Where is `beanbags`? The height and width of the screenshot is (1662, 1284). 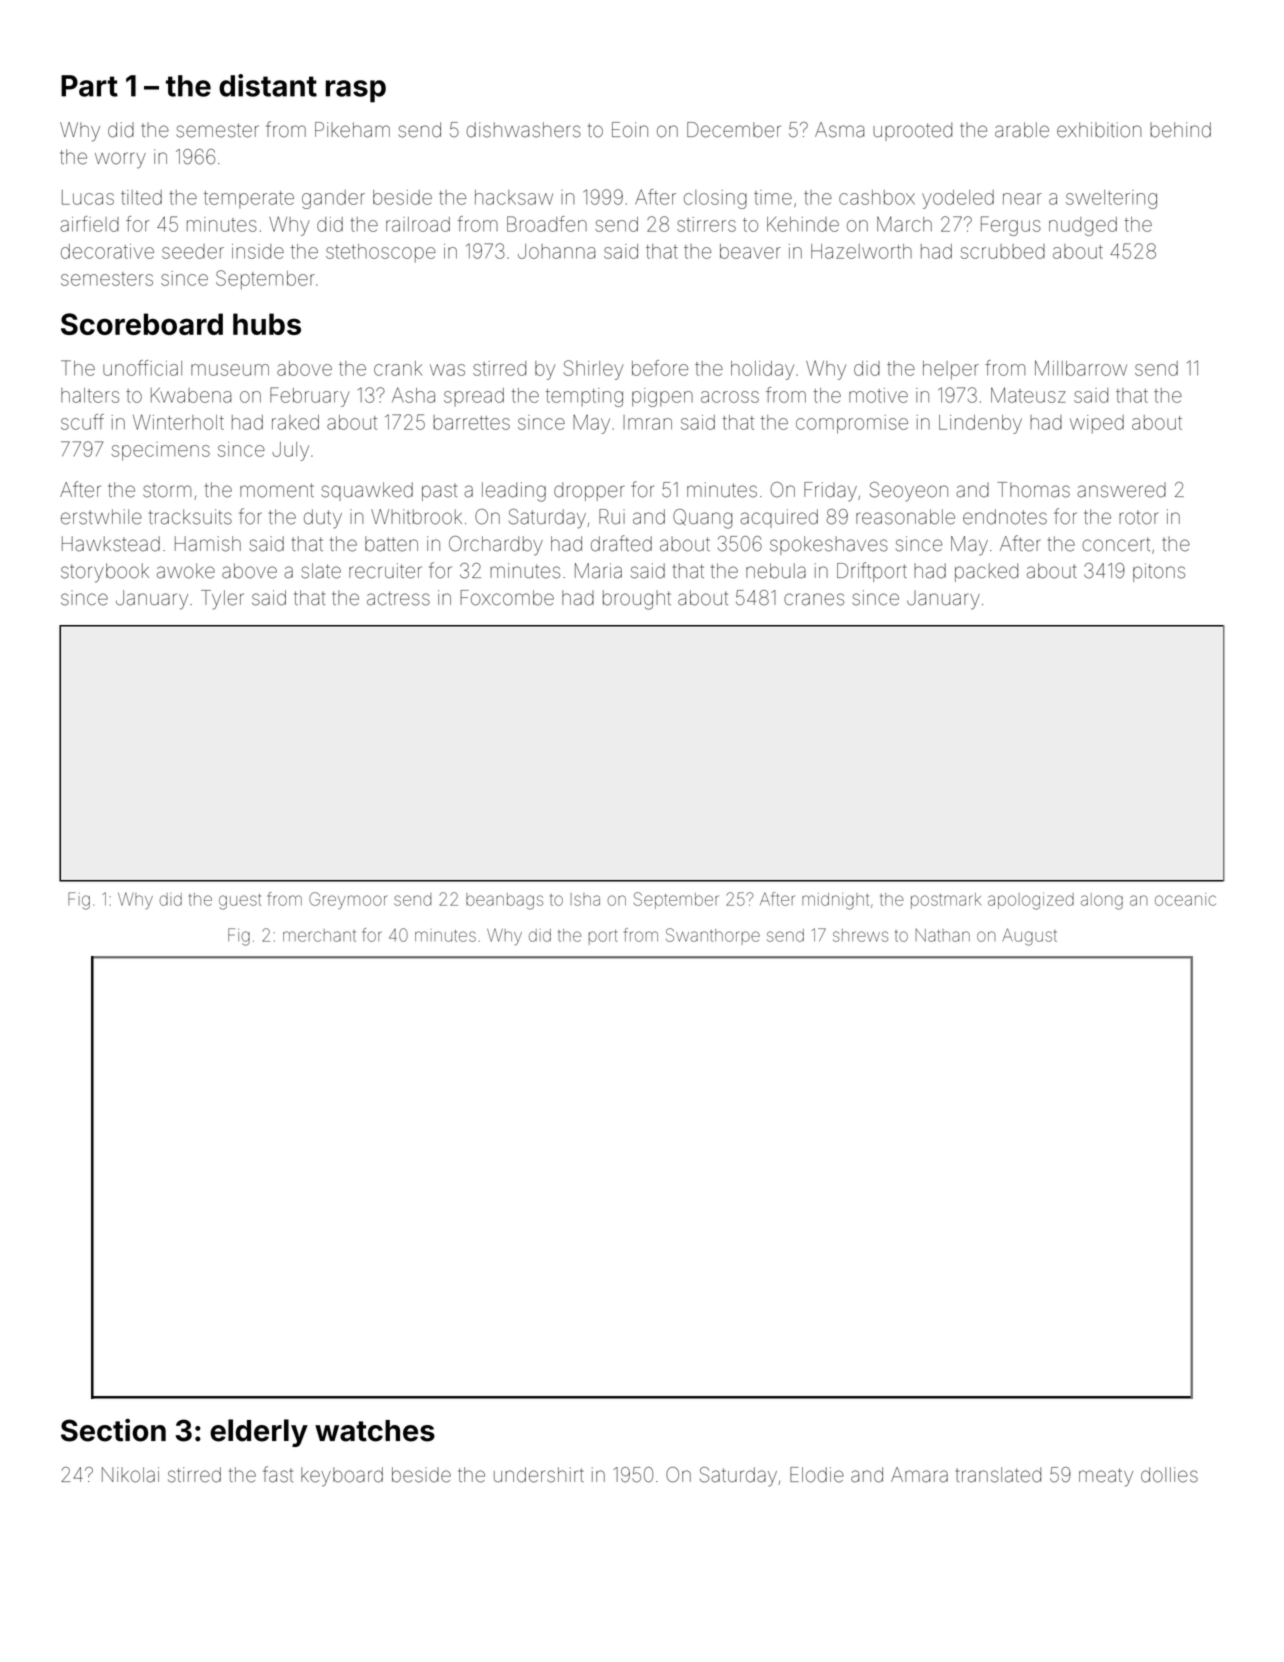 beanbags is located at coordinates (504, 901).
